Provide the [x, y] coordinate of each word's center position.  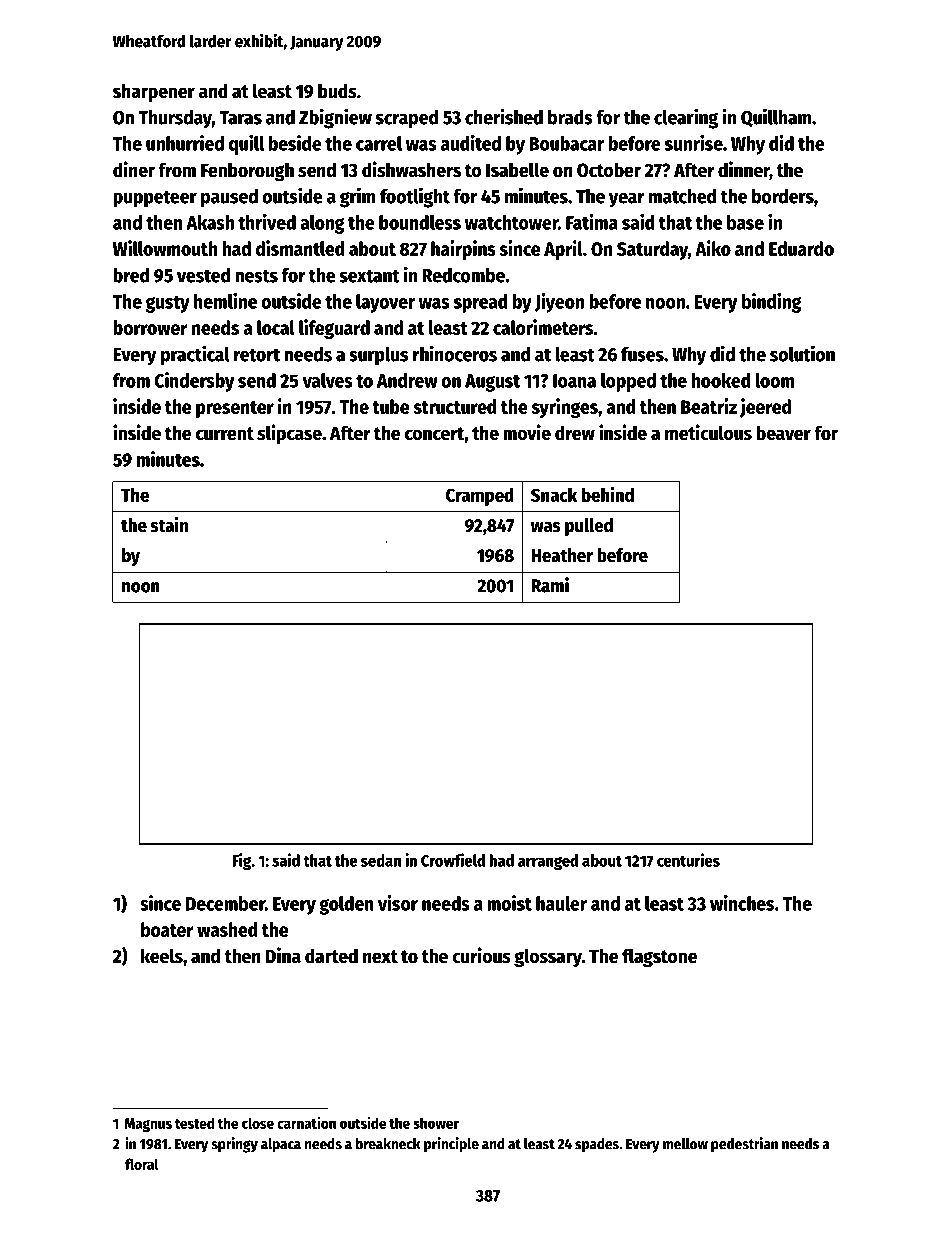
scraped [407, 119]
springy [234, 1145]
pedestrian [744, 1145]
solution [802, 353]
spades [597, 1145]
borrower [150, 327]
